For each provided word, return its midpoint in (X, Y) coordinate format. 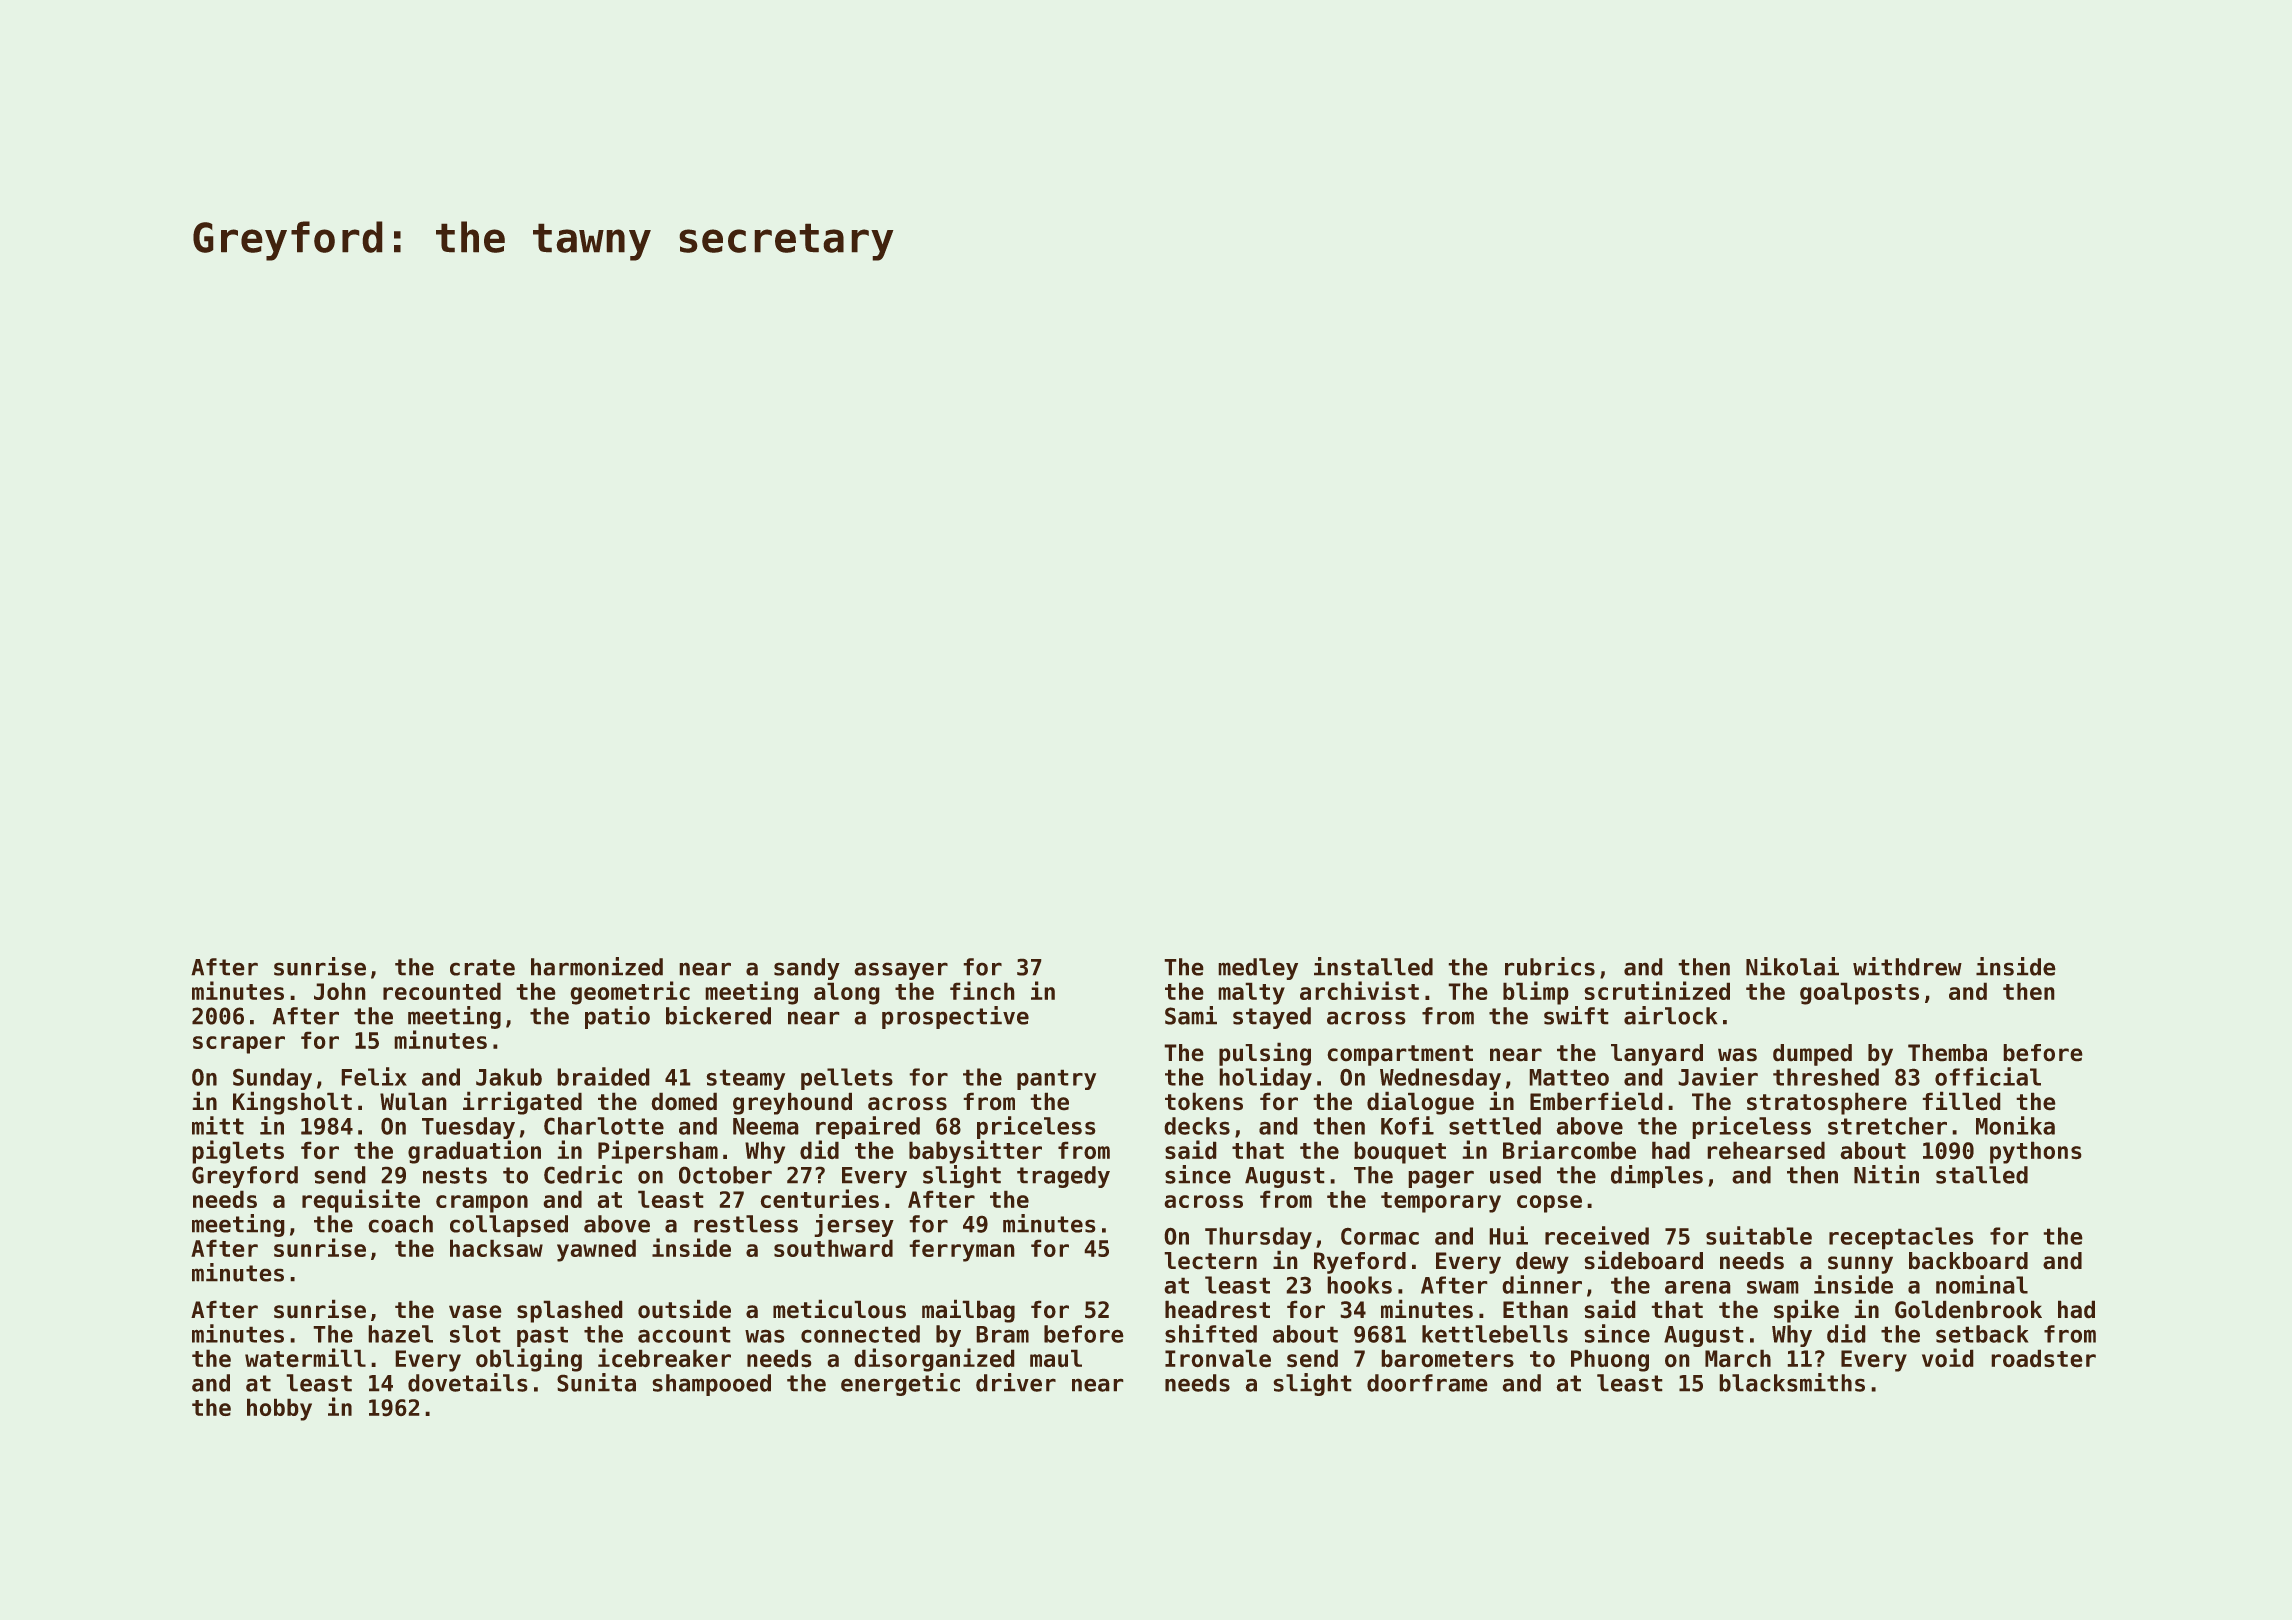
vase (475, 1312)
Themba (1947, 1053)
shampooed (711, 1385)
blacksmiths (1792, 1382)
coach (400, 1224)
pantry (1056, 1079)
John (340, 991)
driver (1016, 1382)
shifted (1211, 1333)
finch (982, 990)
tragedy (1063, 1177)
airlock (1671, 1015)
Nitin (1886, 1174)
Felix (374, 1076)
